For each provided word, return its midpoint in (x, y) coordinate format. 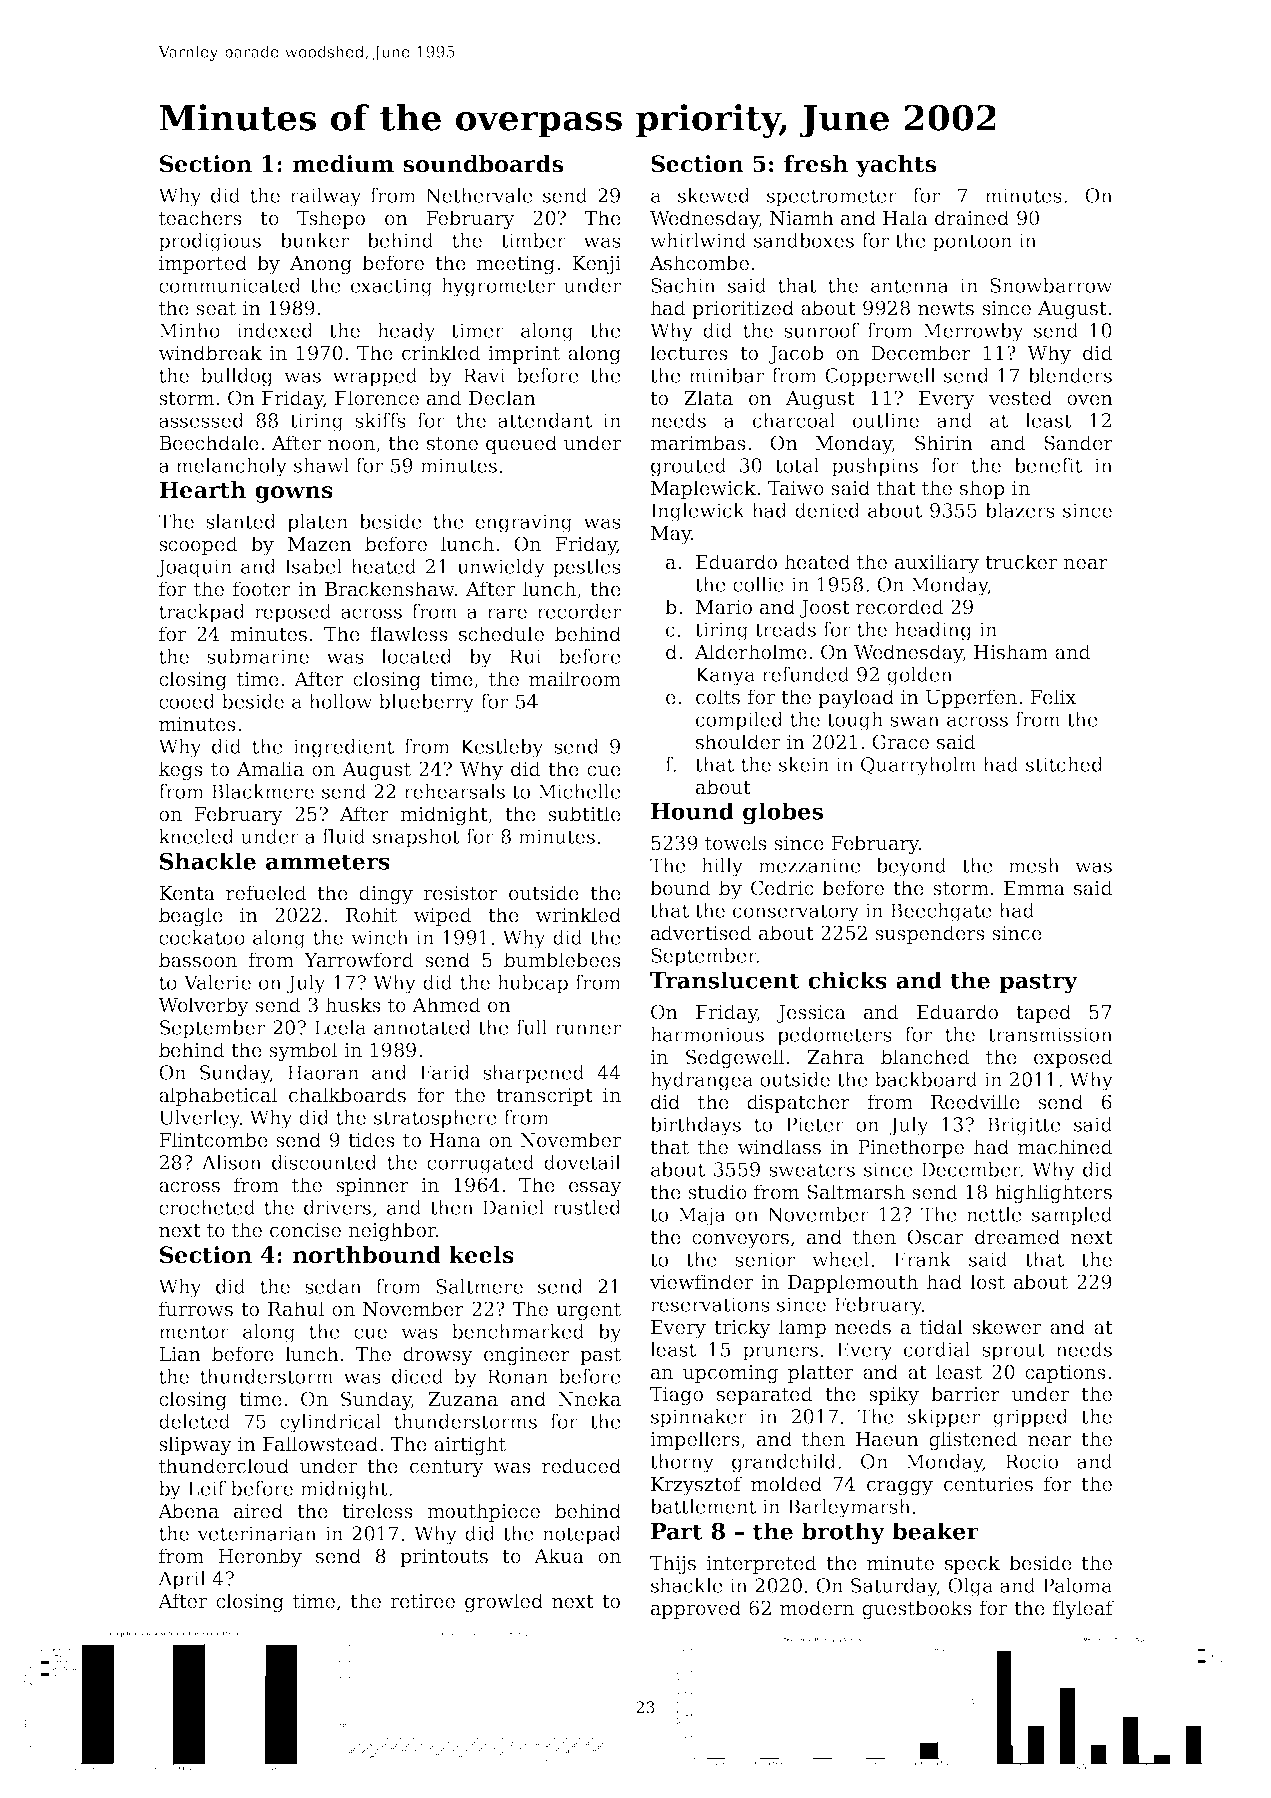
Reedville (975, 1102)
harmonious (707, 1034)
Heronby (260, 1557)
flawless (409, 634)
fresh (816, 164)
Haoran (323, 1072)
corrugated (480, 1164)
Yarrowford (358, 960)
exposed (1073, 1058)
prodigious (210, 242)
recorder (579, 611)
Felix (1053, 697)
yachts (896, 166)
